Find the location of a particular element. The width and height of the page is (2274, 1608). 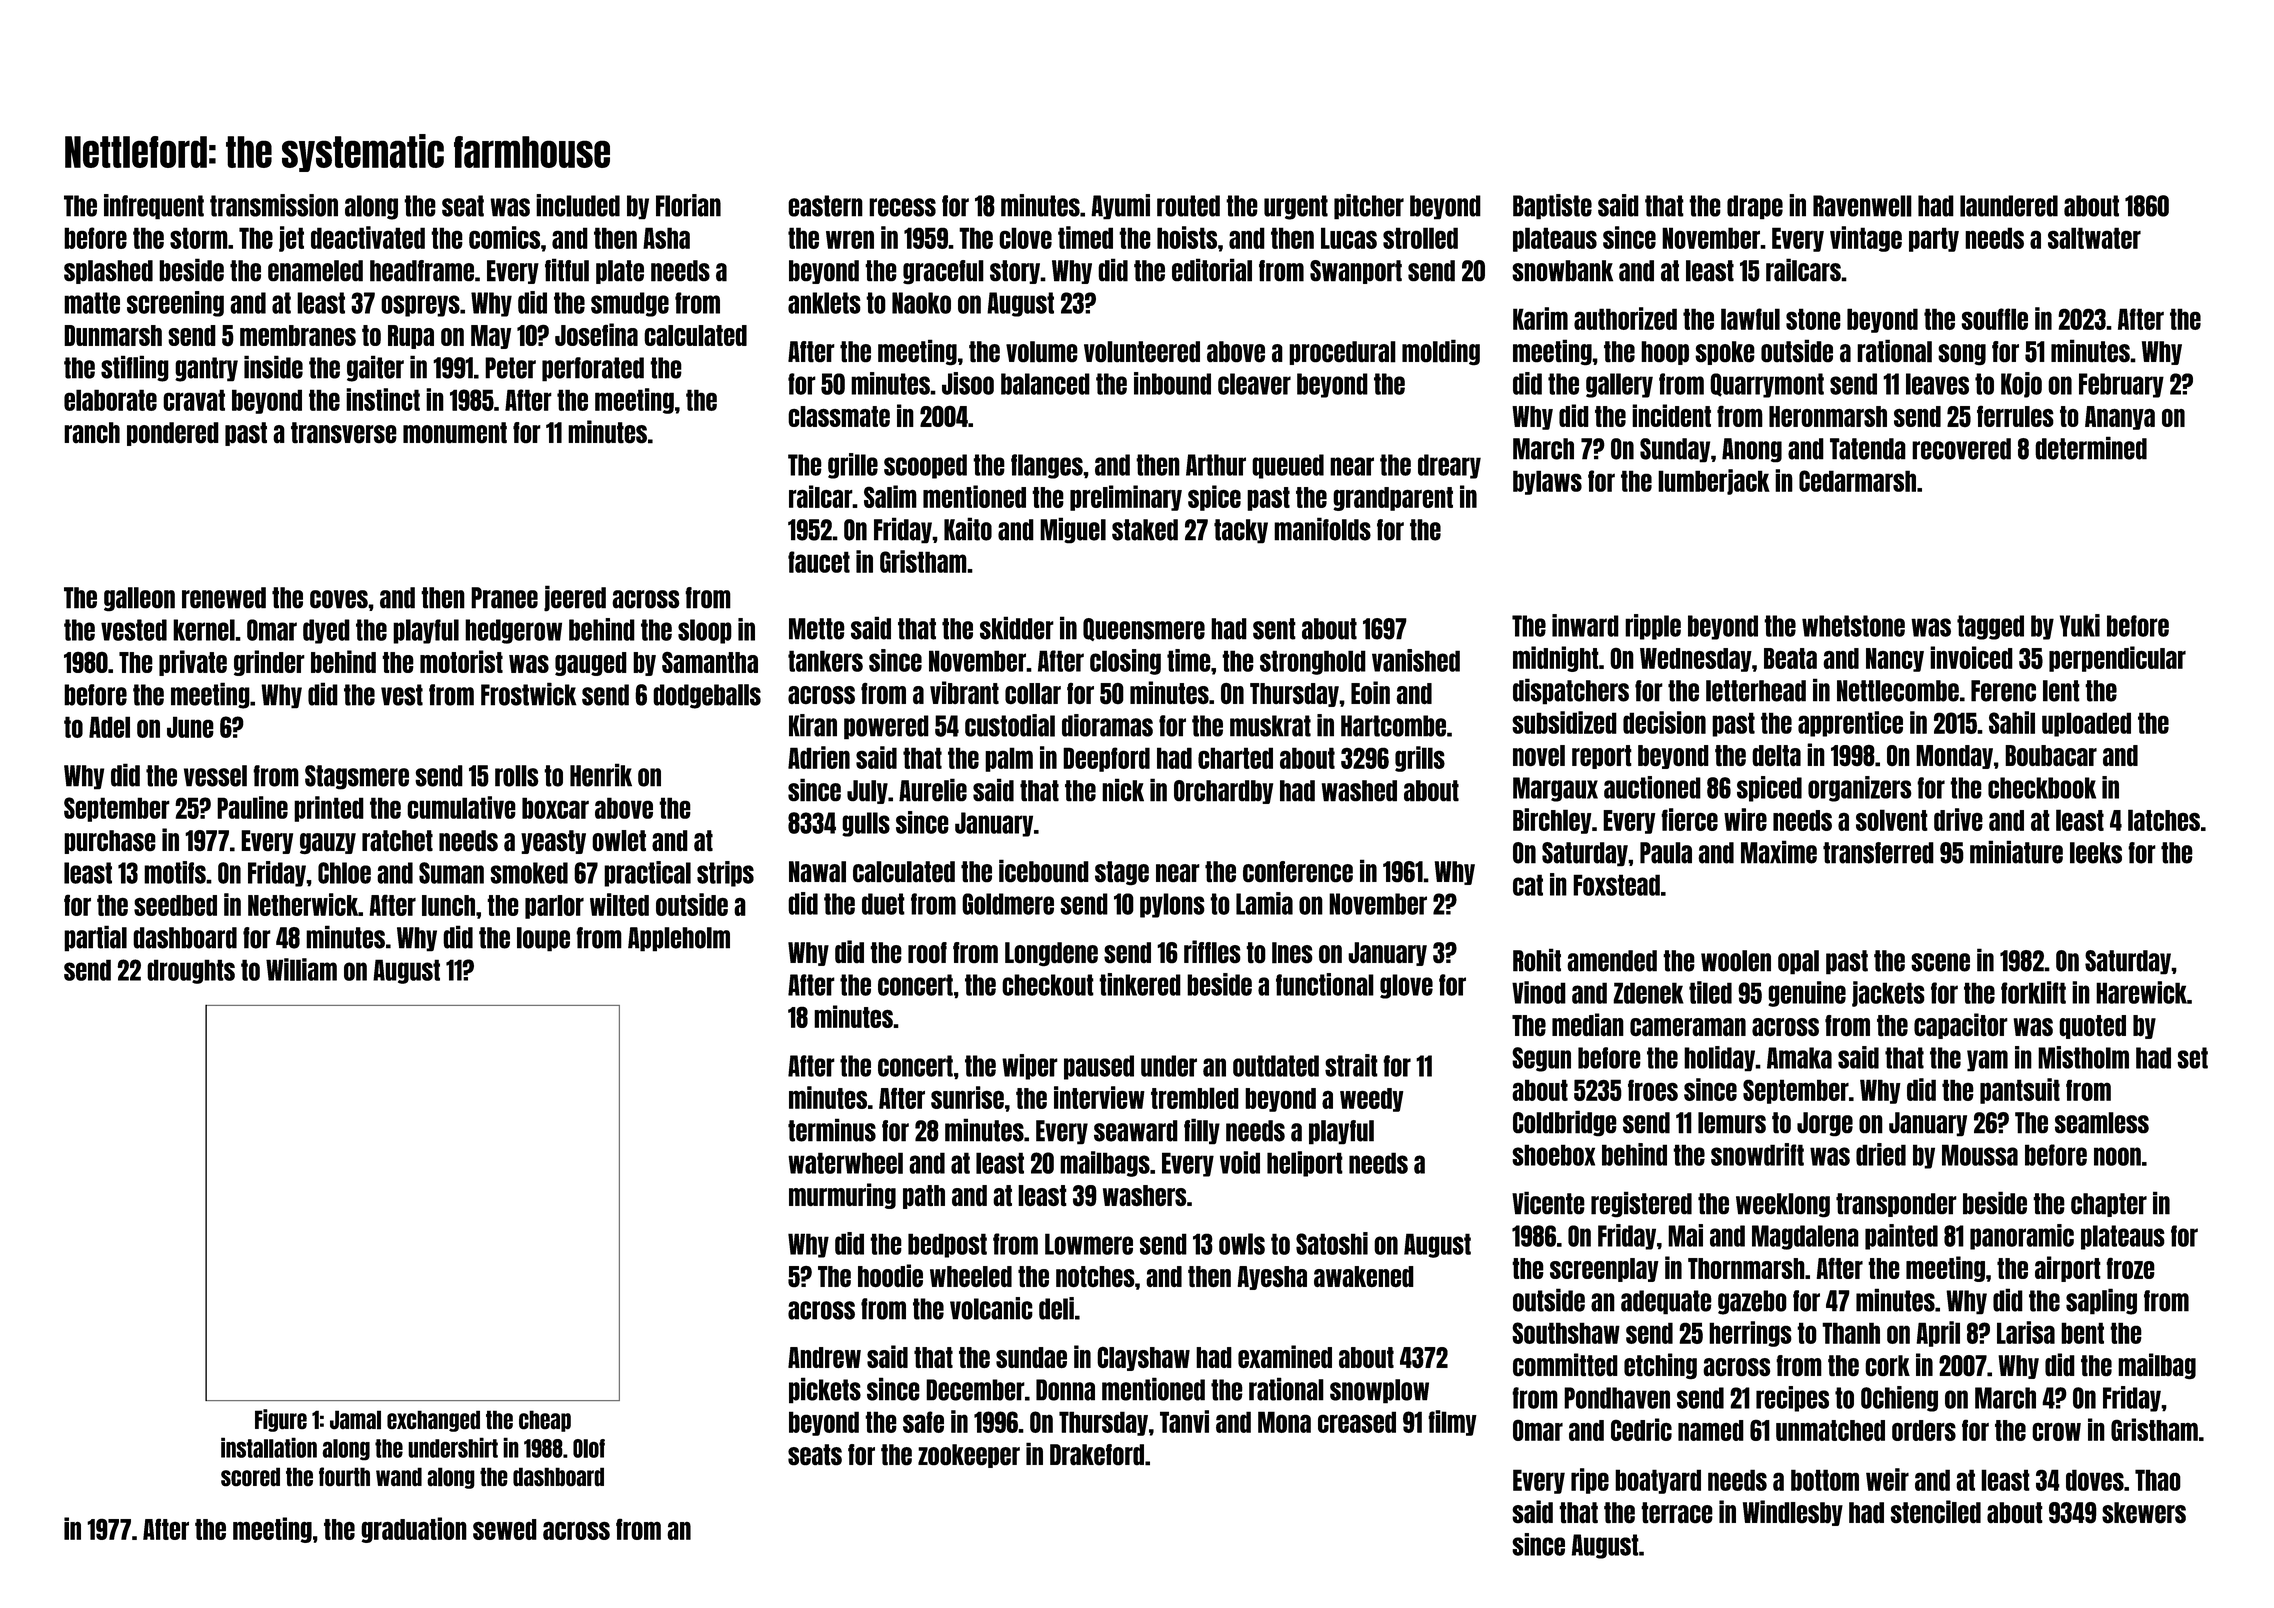

skidder is located at coordinates (1017, 628).
